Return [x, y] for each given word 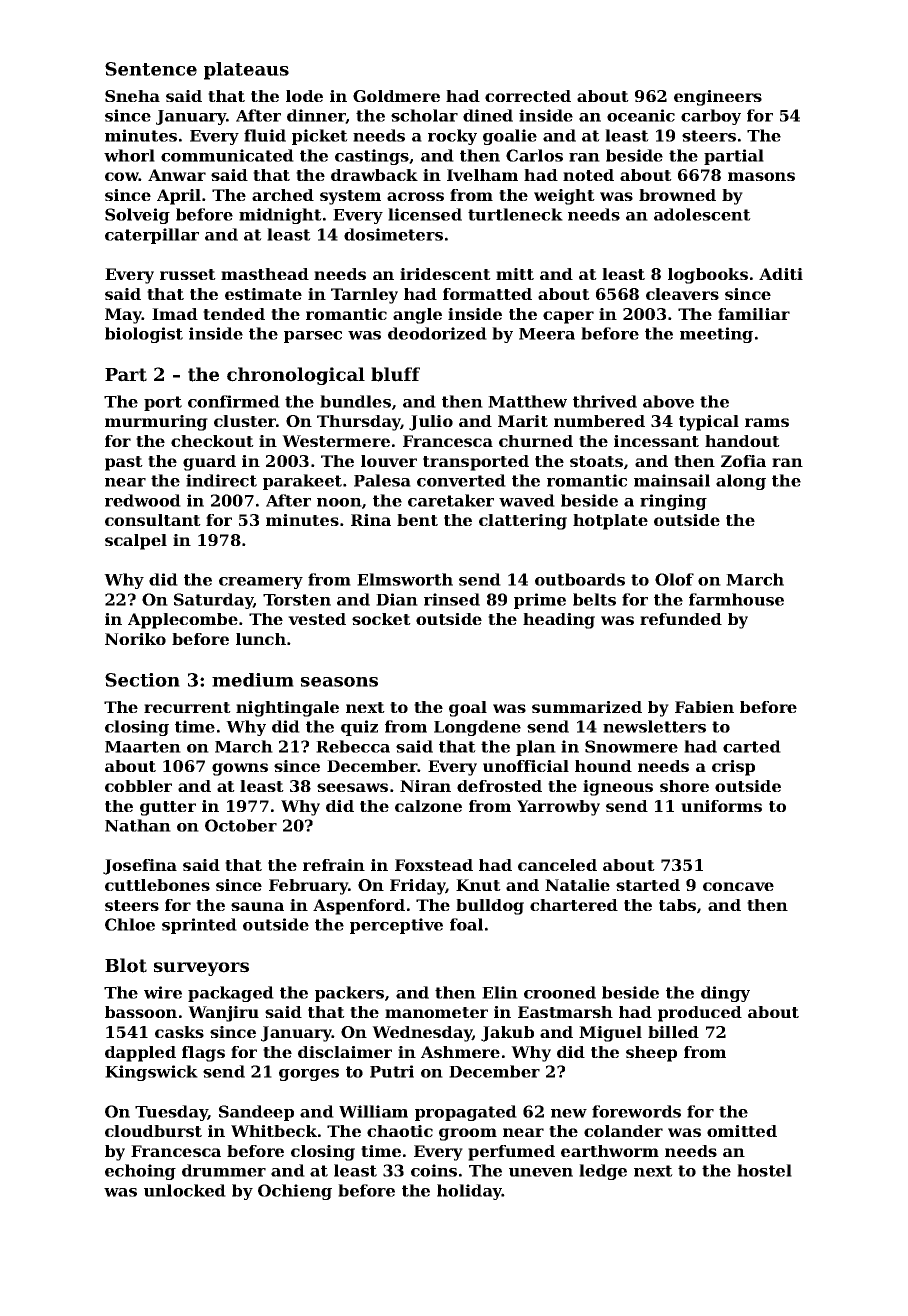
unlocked [185, 1190]
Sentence [151, 69]
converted [461, 480]
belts [594, 599]
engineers [718, 98]
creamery [261, 583]
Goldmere [396, 96]
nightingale [287, 709]
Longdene [477, 728]
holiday [469, 1192]
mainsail [672, 480]
